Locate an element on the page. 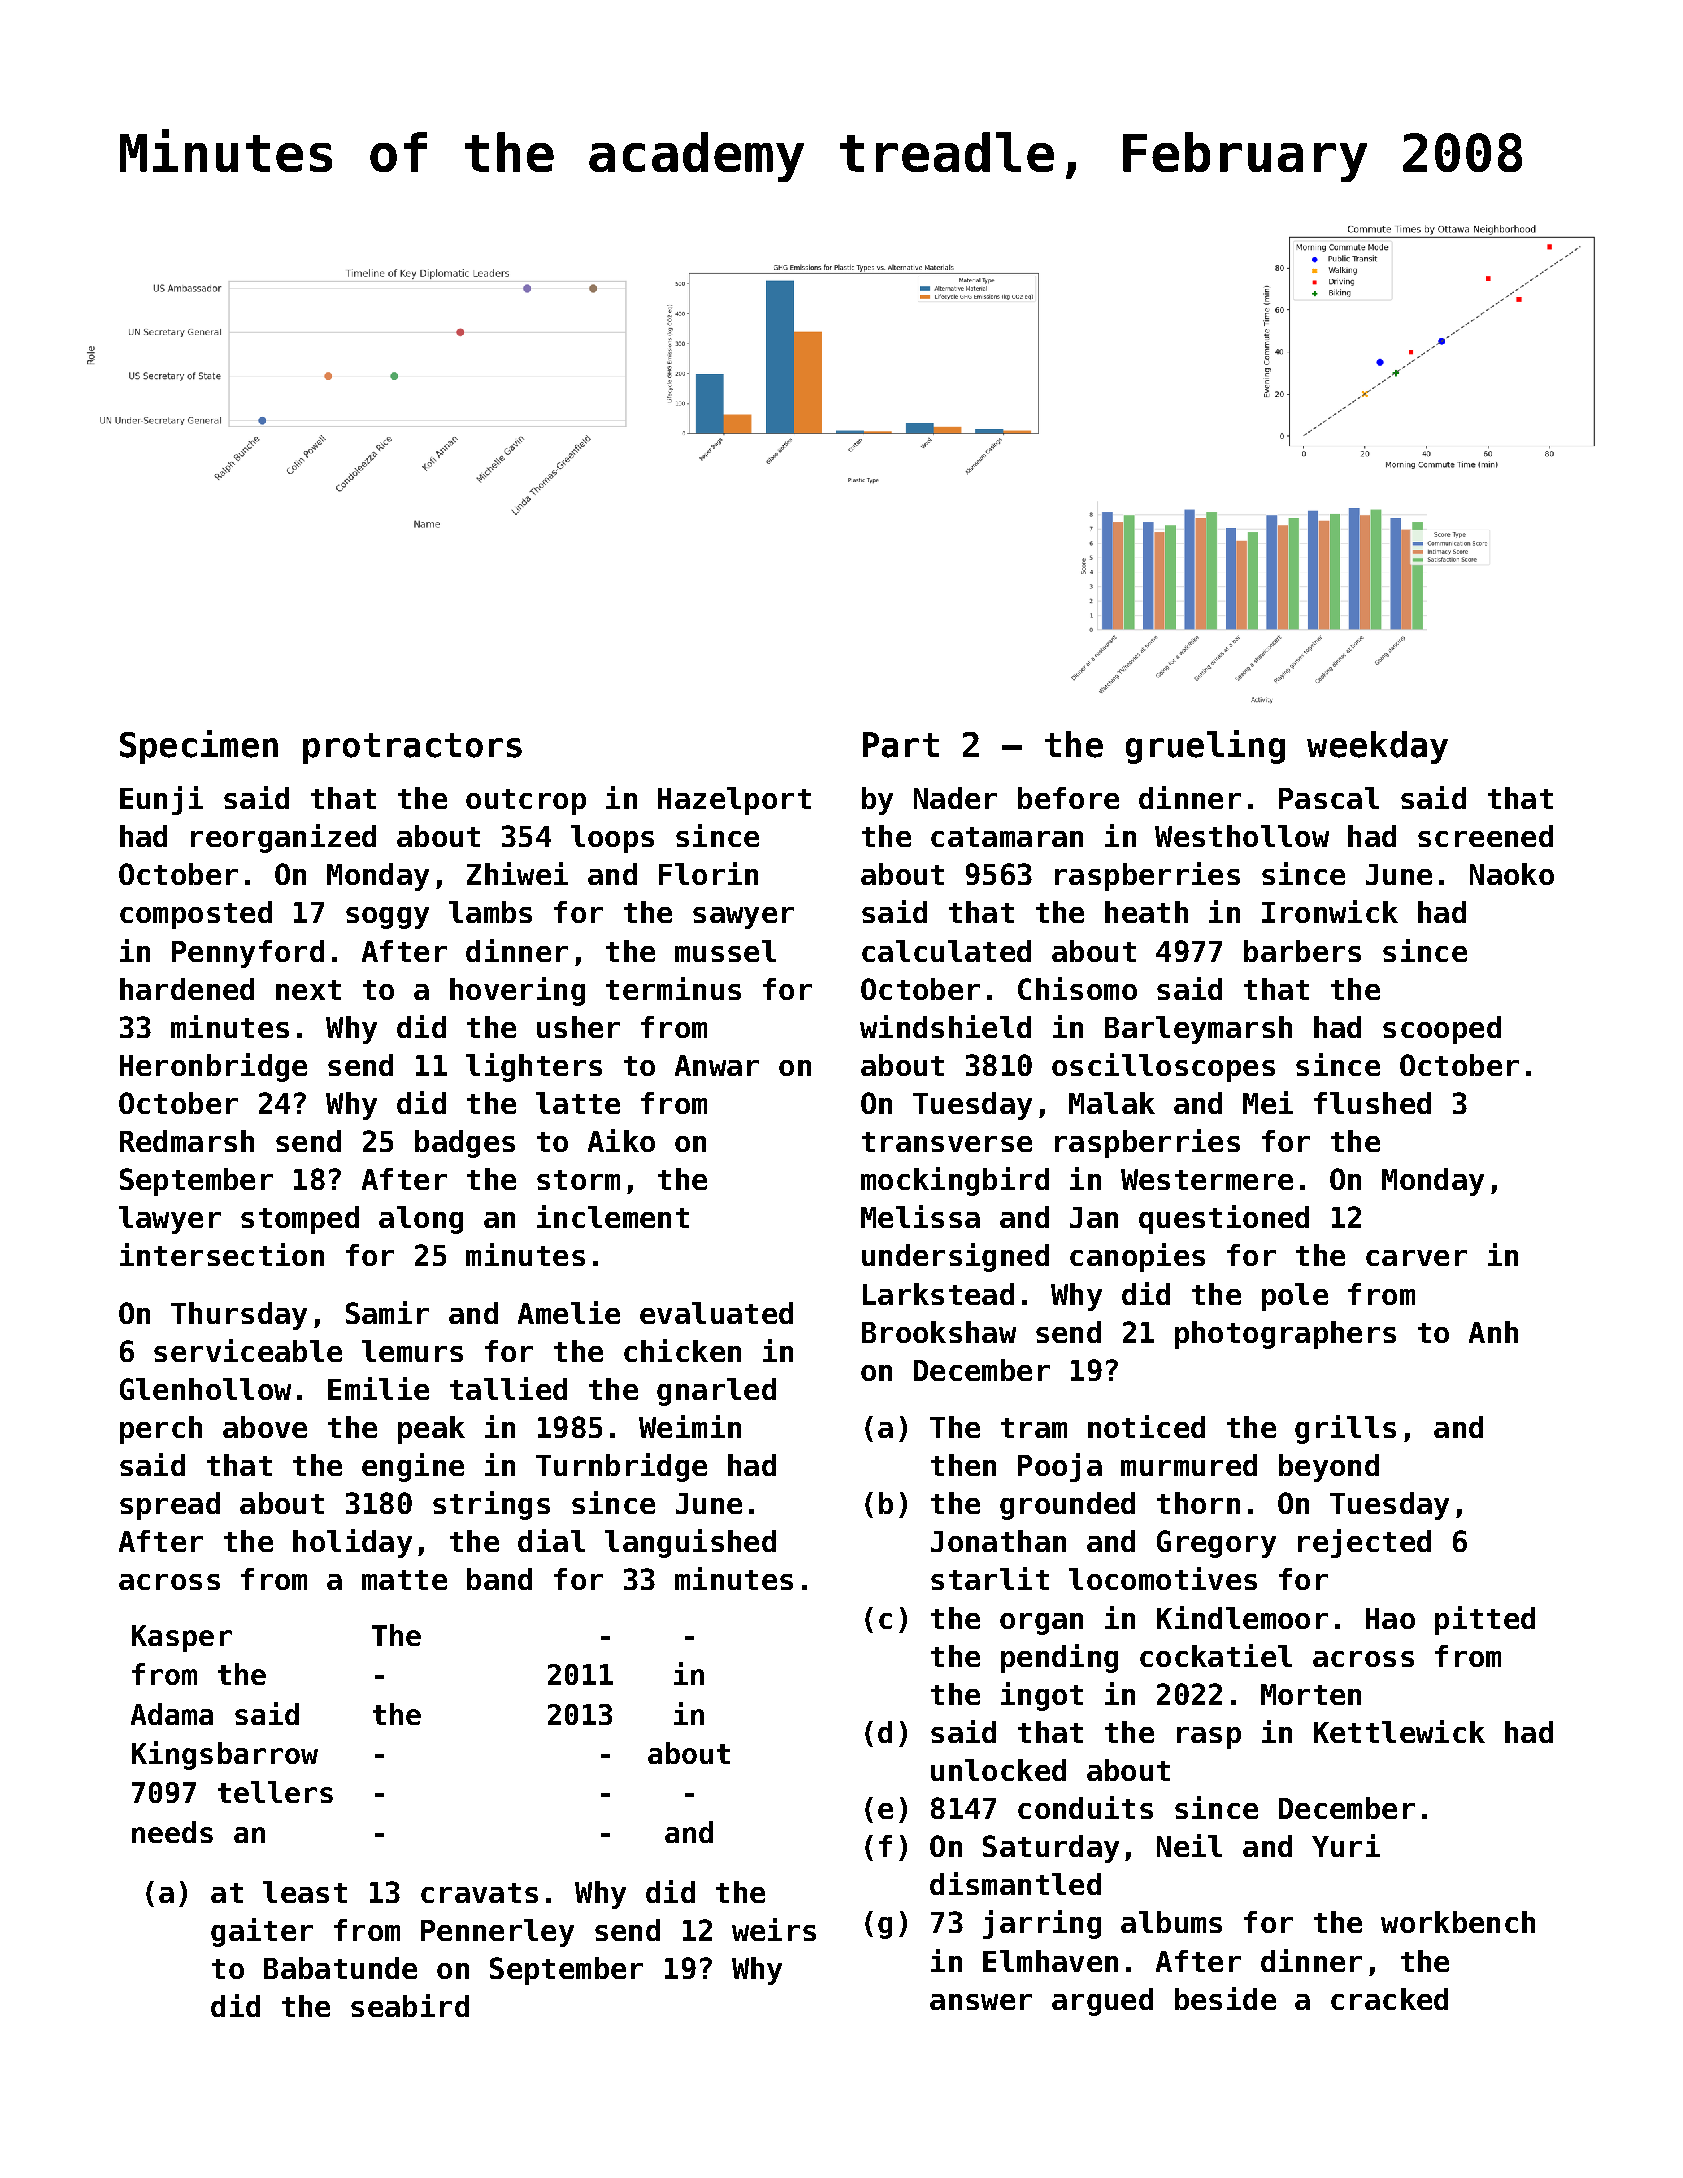 The height and width of the document is (2178, 1683). languished is located at coordinates (690, 1543).
